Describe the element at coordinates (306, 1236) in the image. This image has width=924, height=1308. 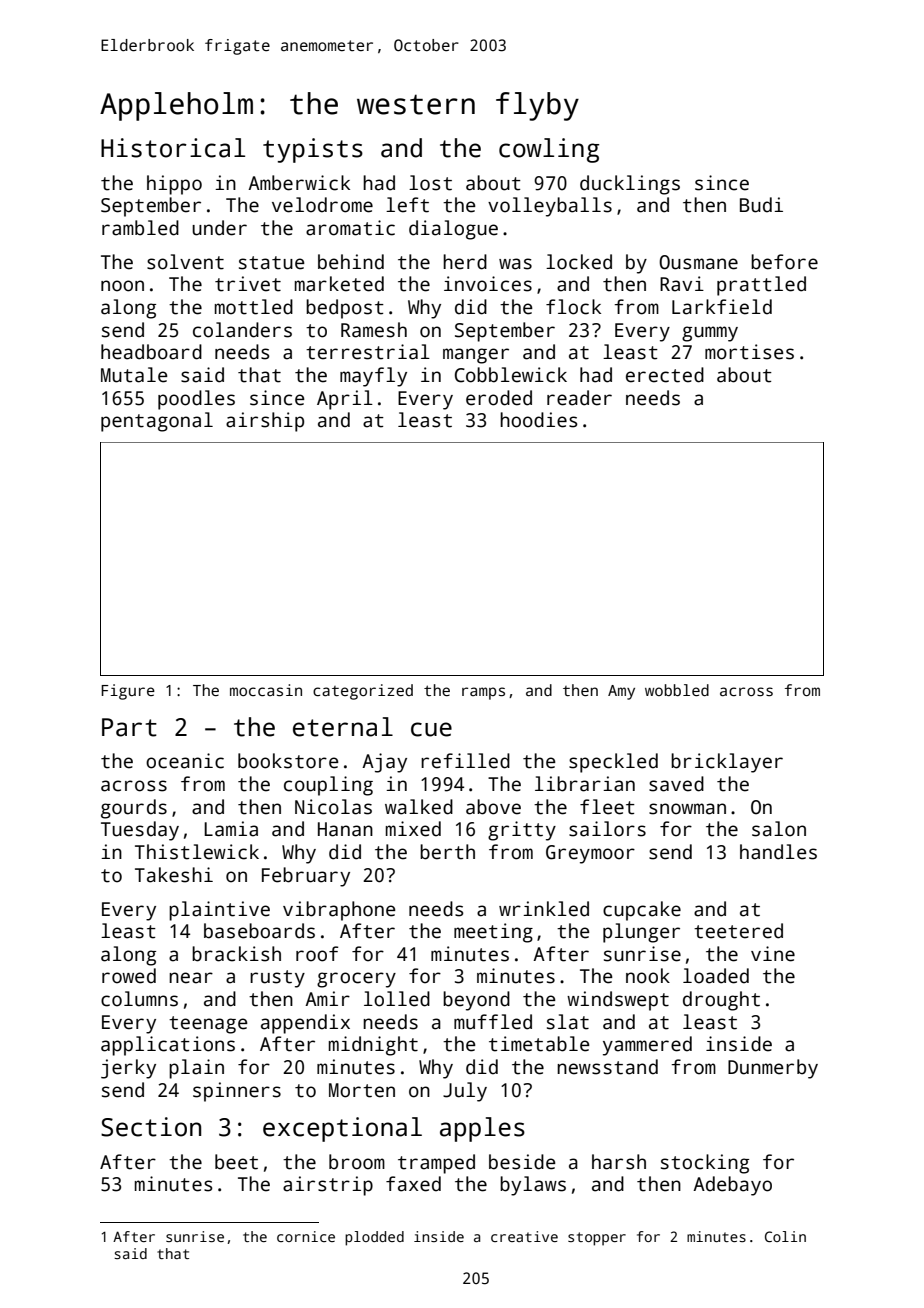
I see `cornice` at that location.
